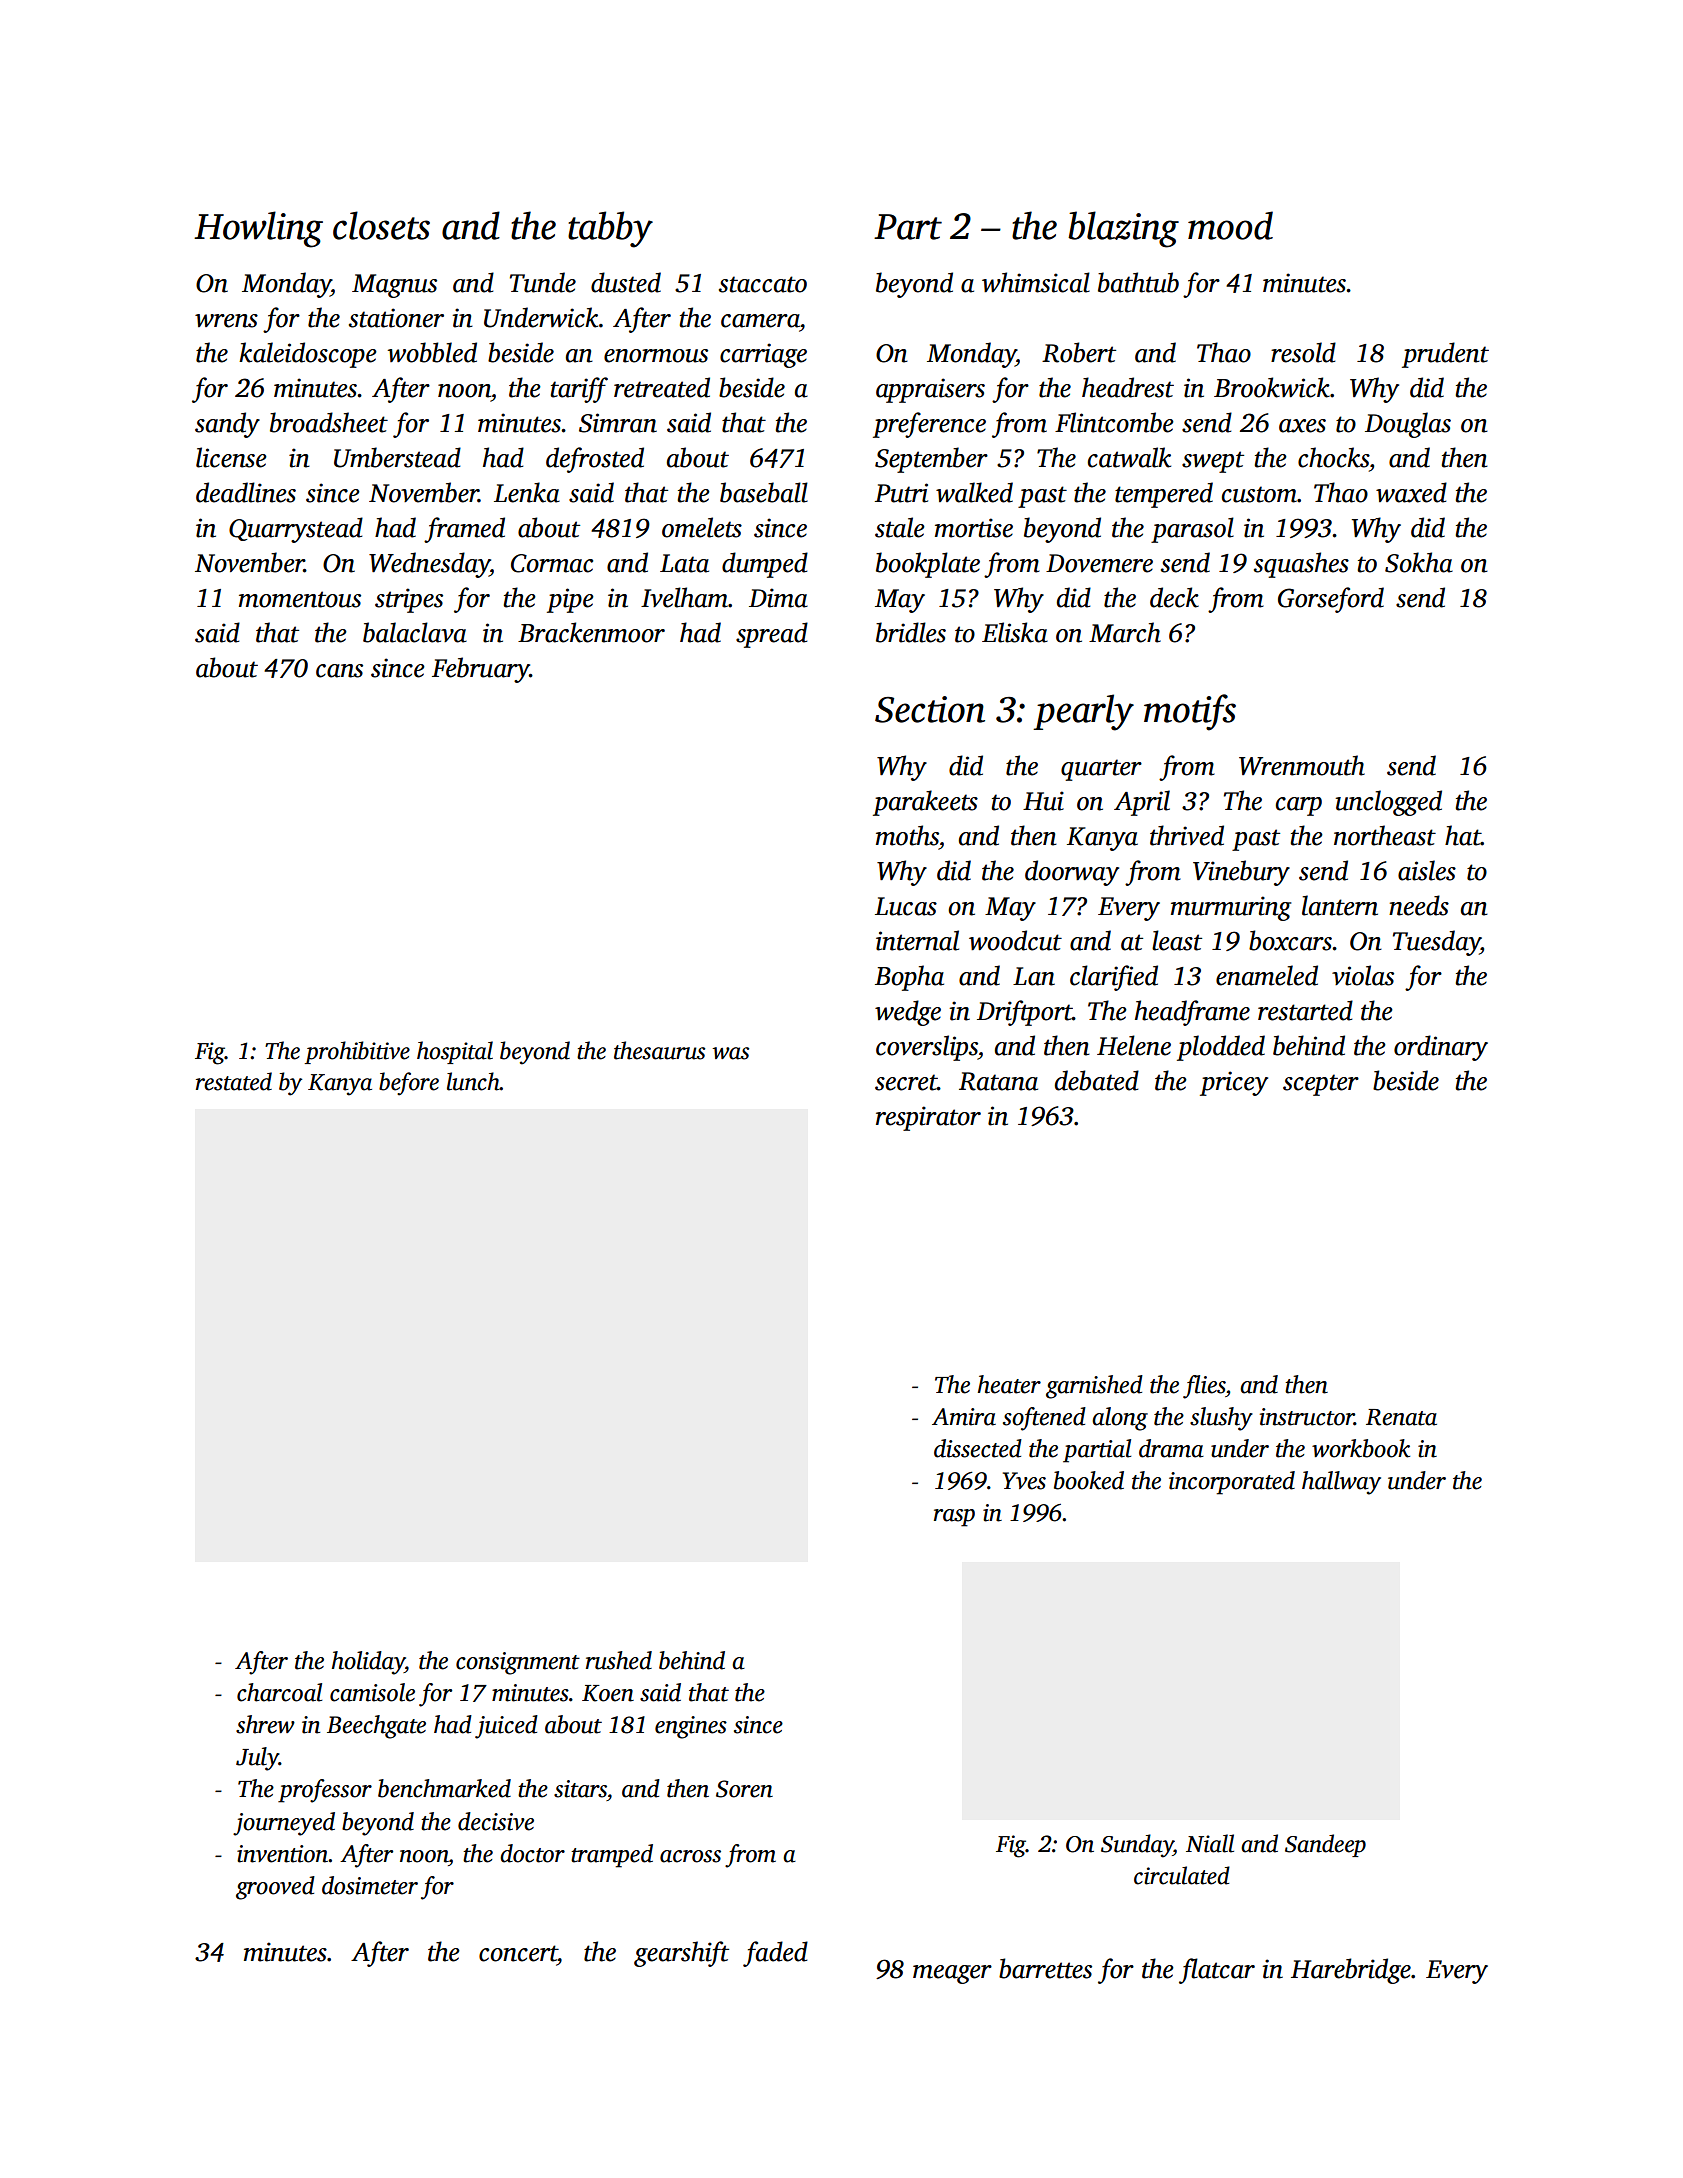  What do you see at coordinates (1230, 225) in the page?
I see `mood` at bounding box center [1230, 225].
